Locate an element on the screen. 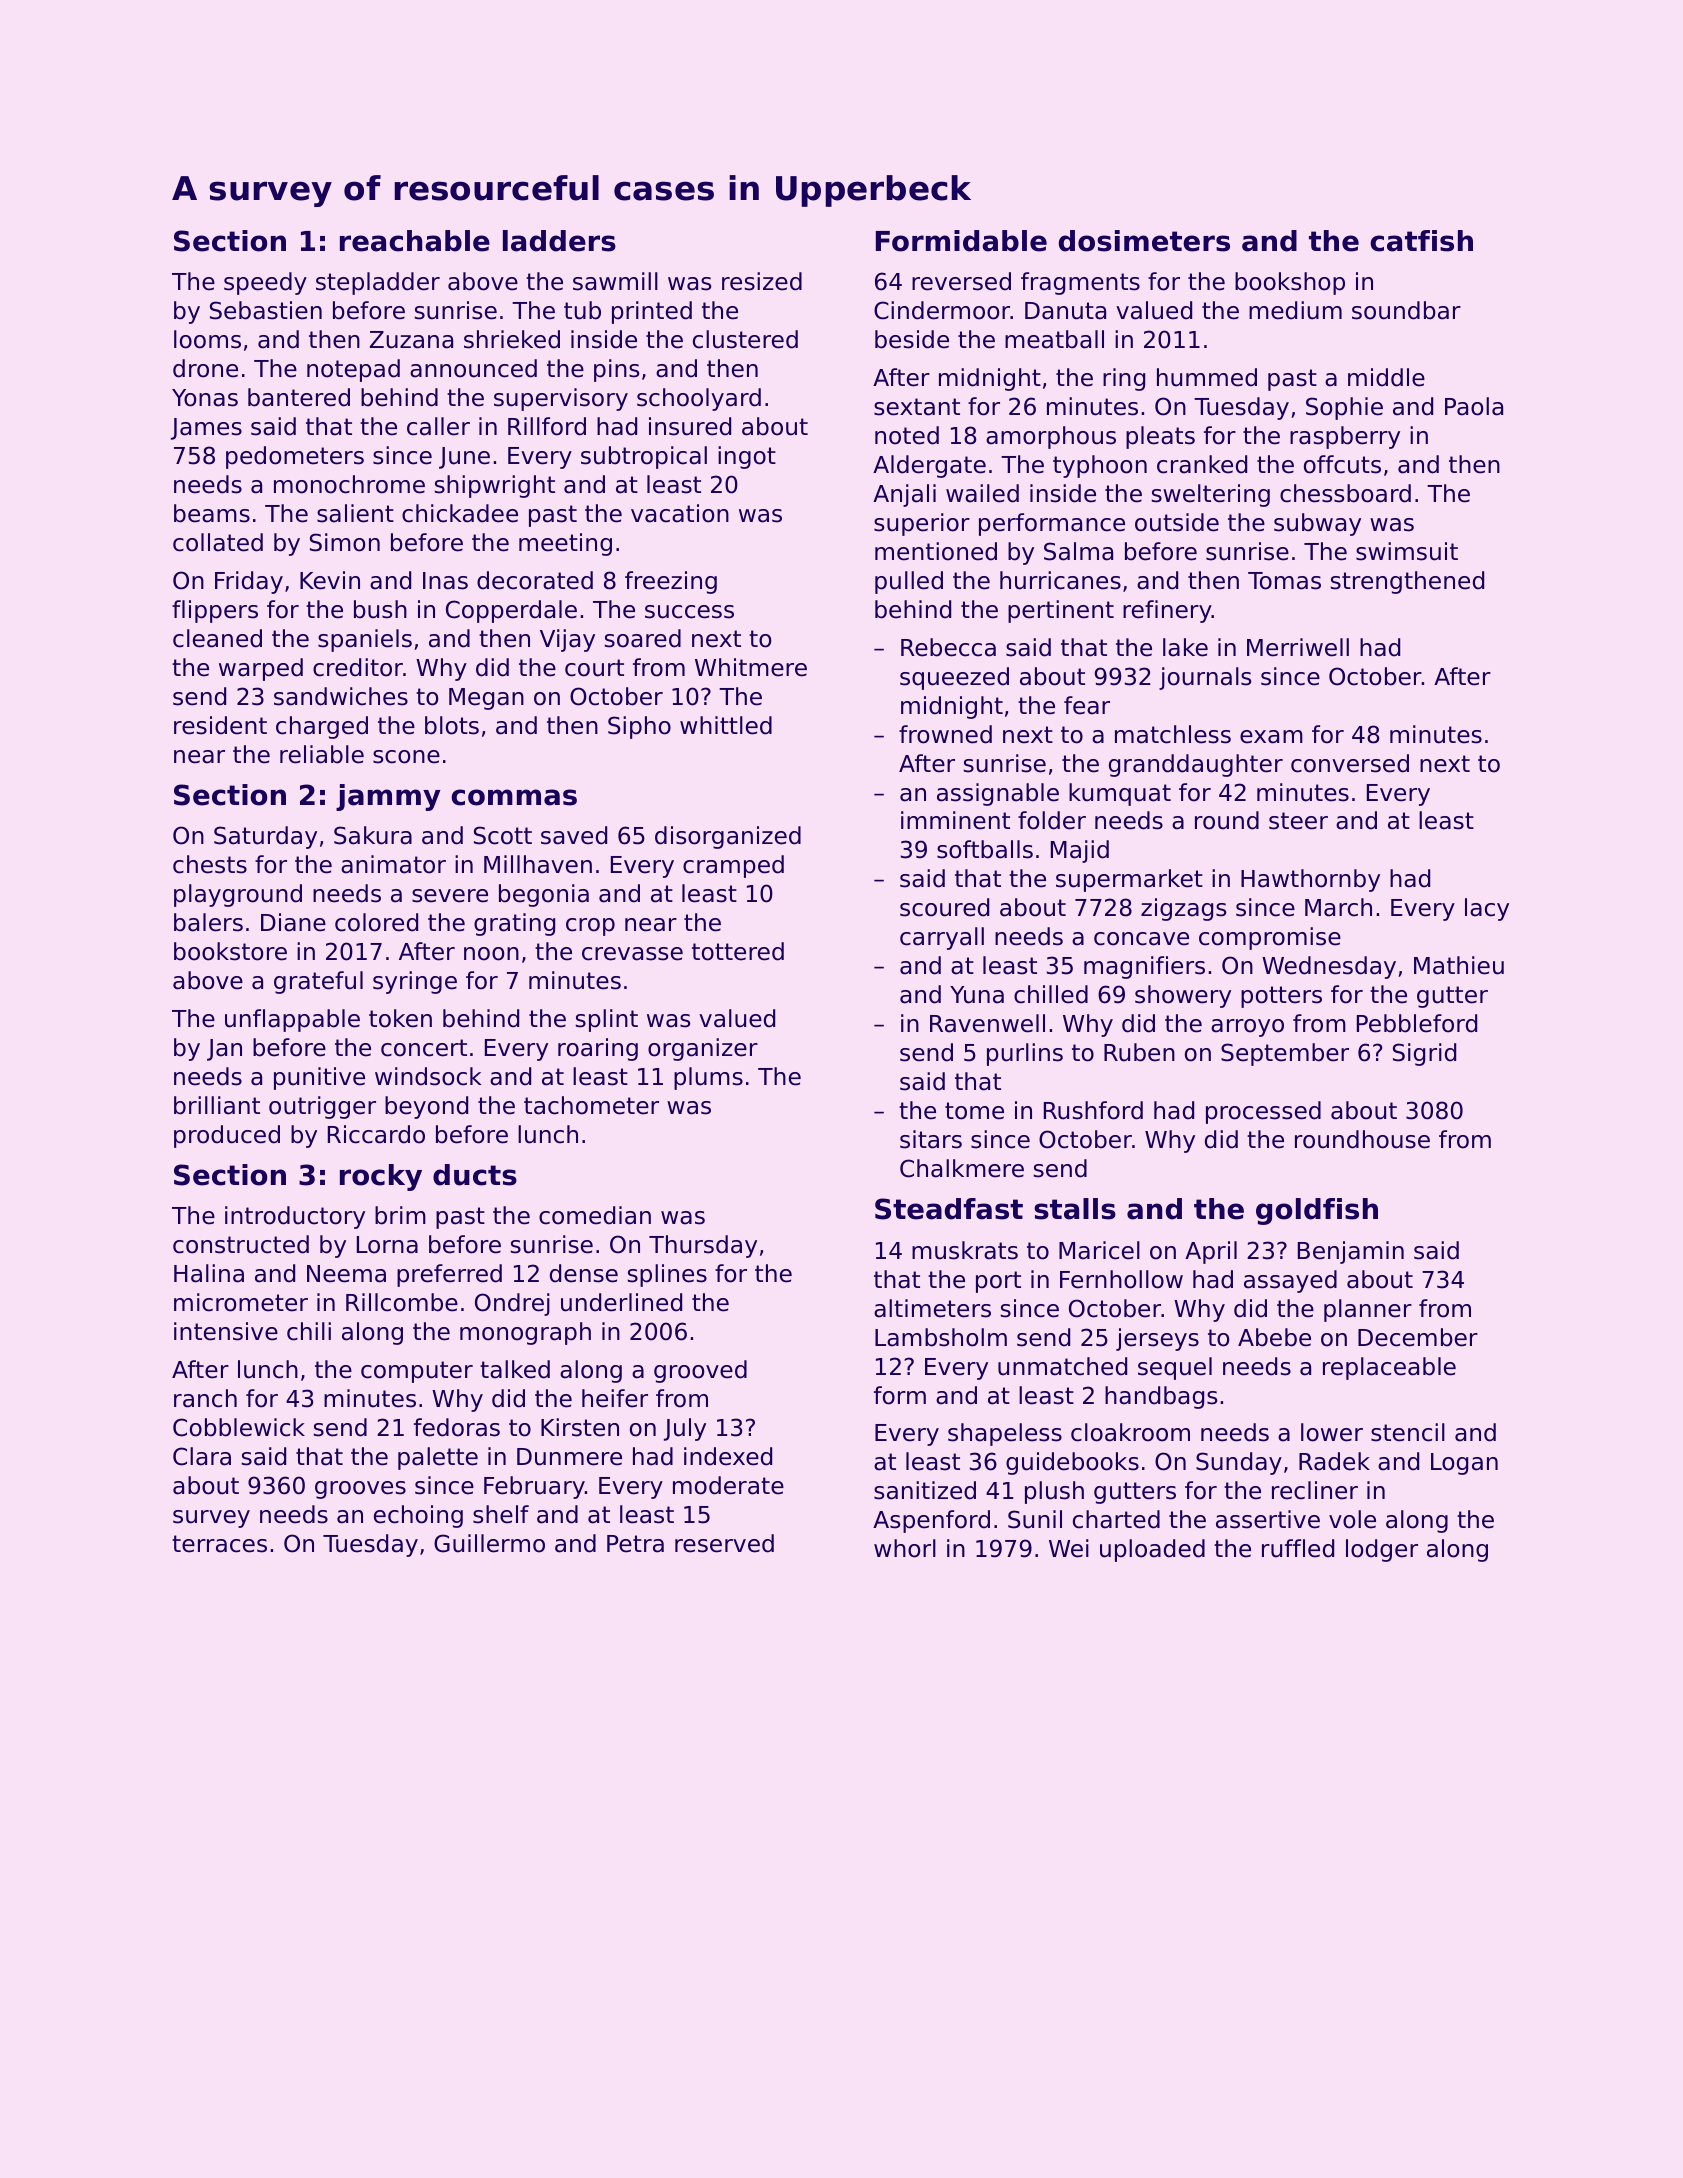 This screenshot has height=2178, width=1683. reachable is located at coordinates (415, 241).
